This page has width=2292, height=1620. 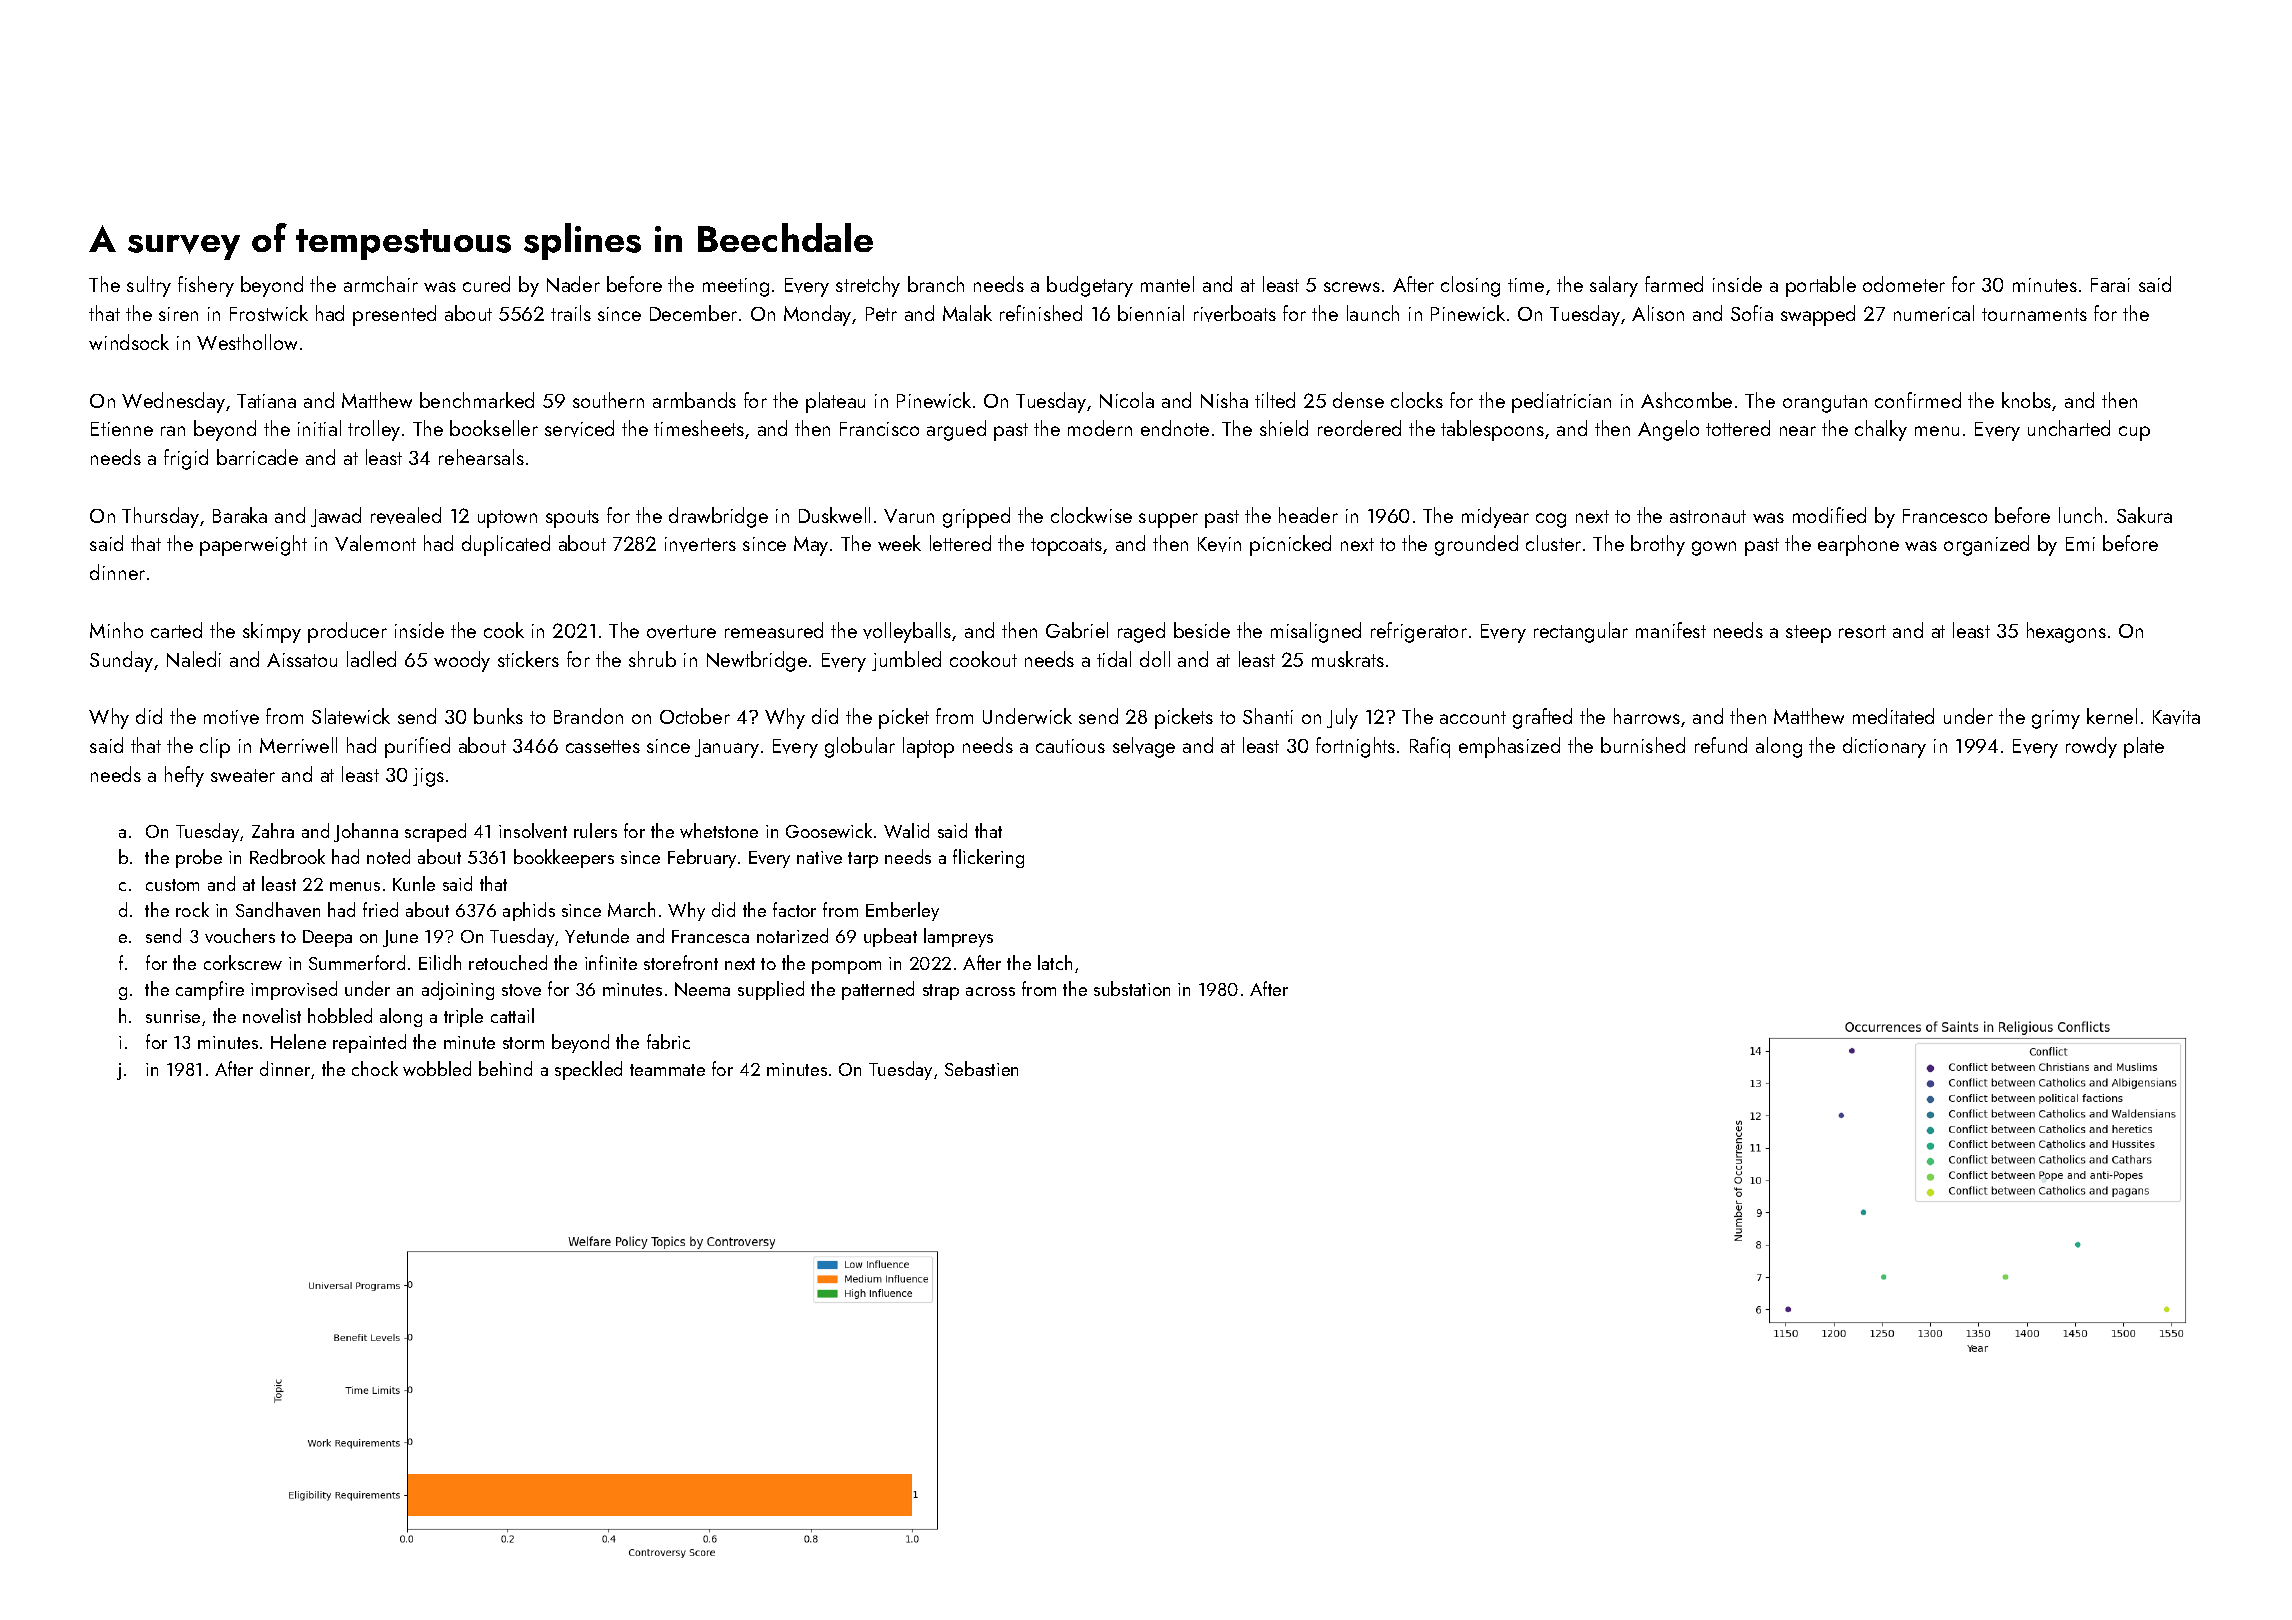 I want to click on rowdy, so click(x=2091, y=747).
